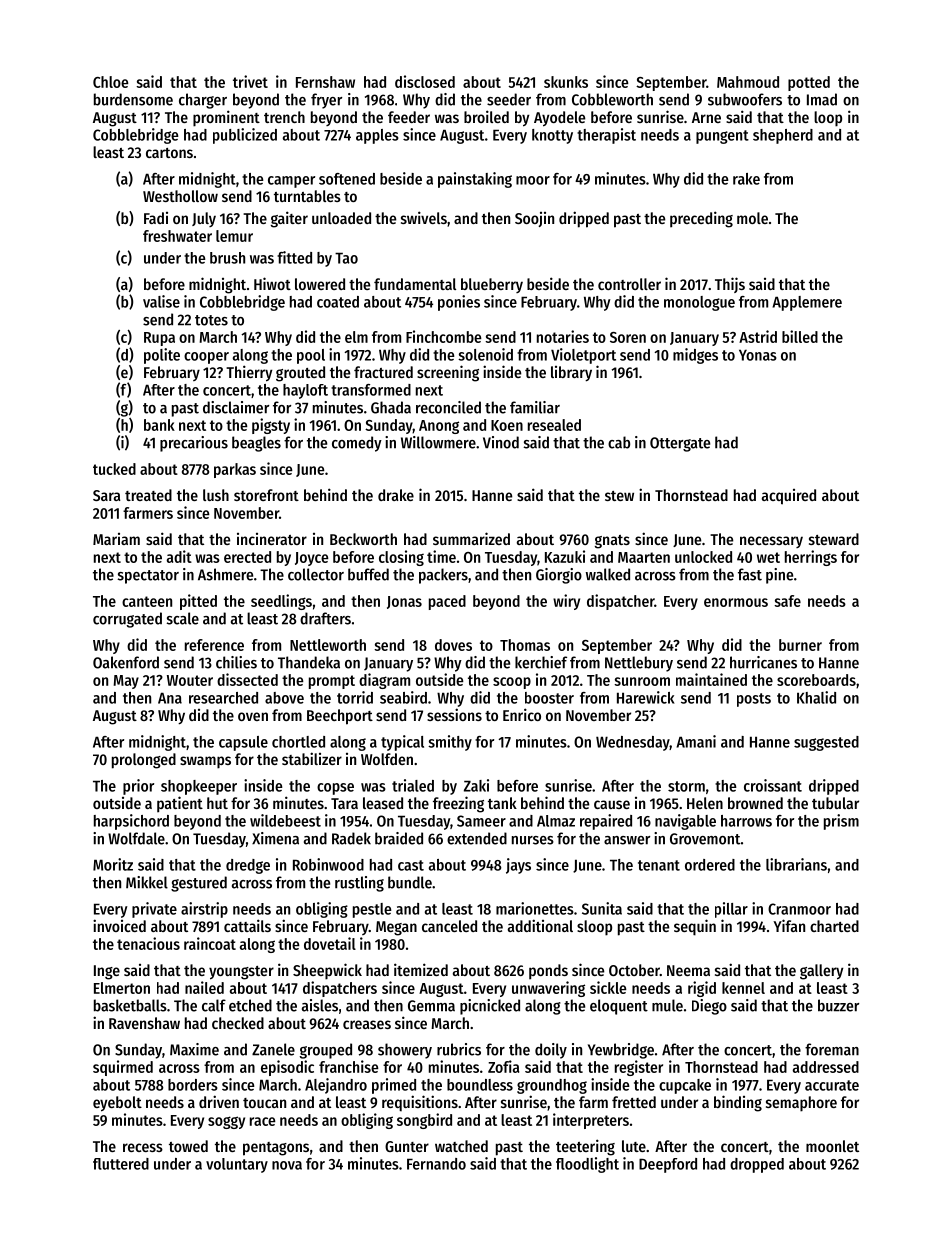 The height and width of the image is (1233, 952). What do you see at coordinates (634, 970) in the image?
I see `October` at bounding box center [634, 970].
